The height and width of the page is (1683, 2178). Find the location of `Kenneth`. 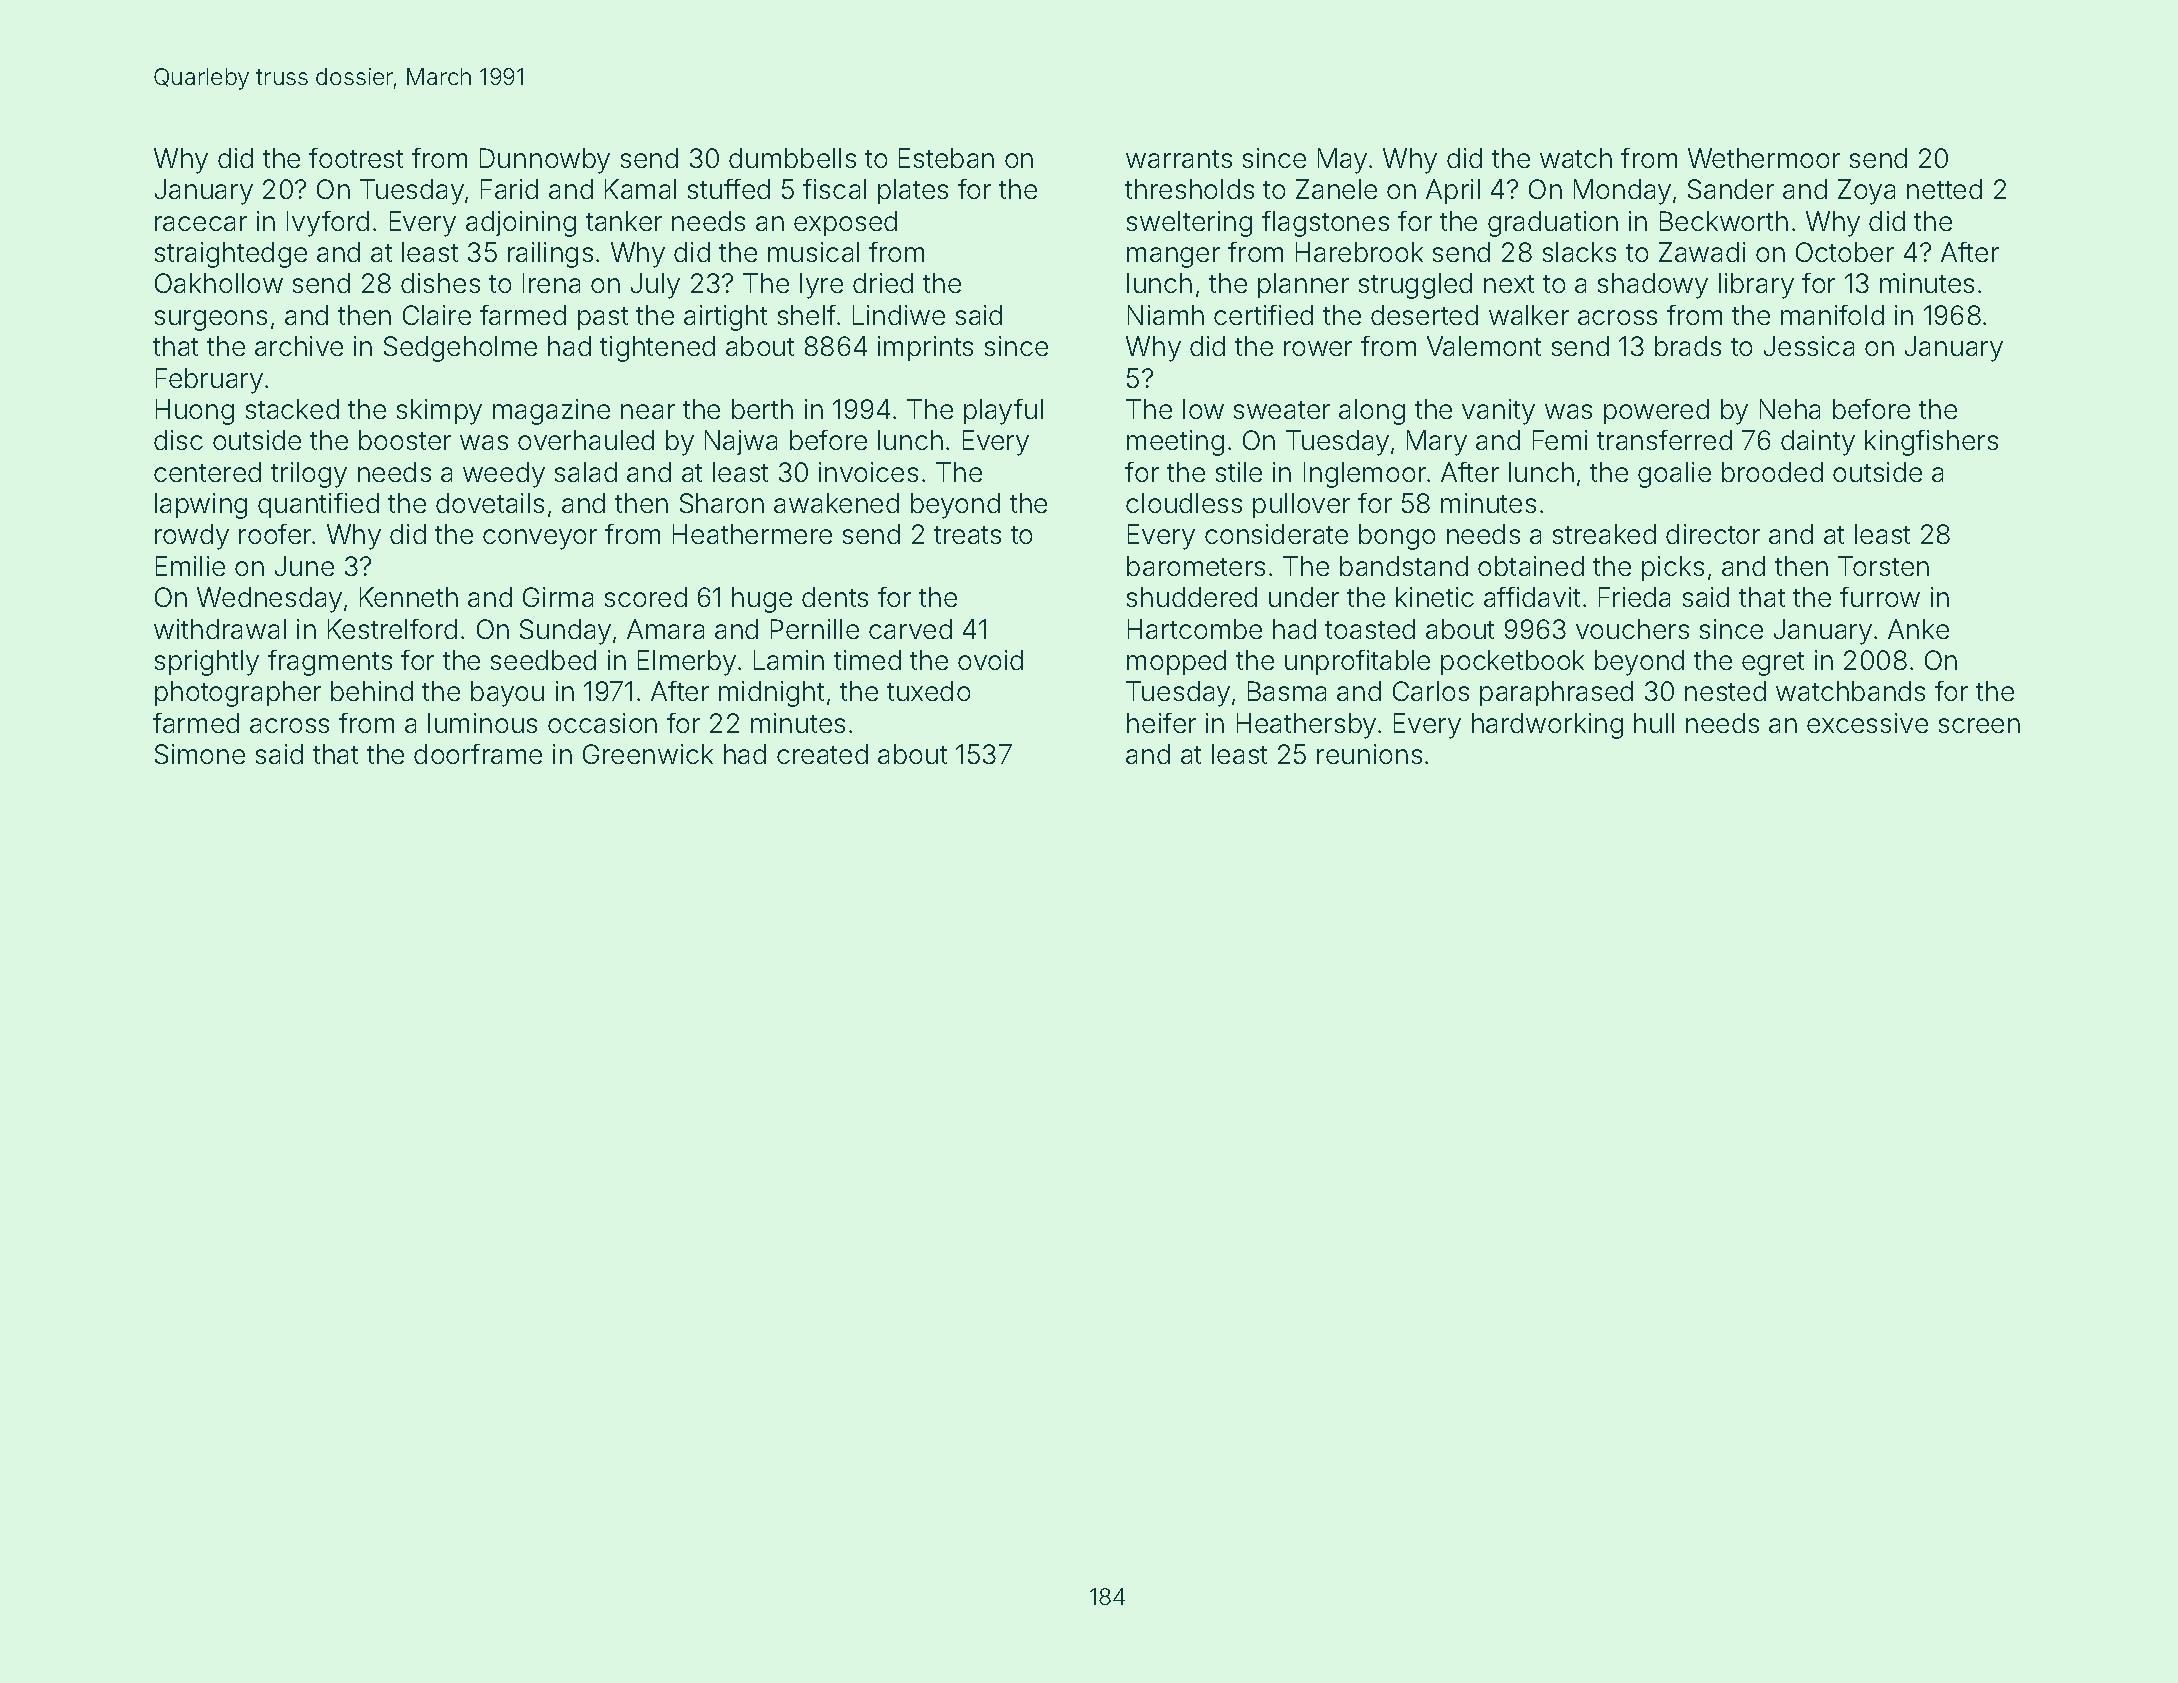

Kenneth is located at coordinates (409, 597).
